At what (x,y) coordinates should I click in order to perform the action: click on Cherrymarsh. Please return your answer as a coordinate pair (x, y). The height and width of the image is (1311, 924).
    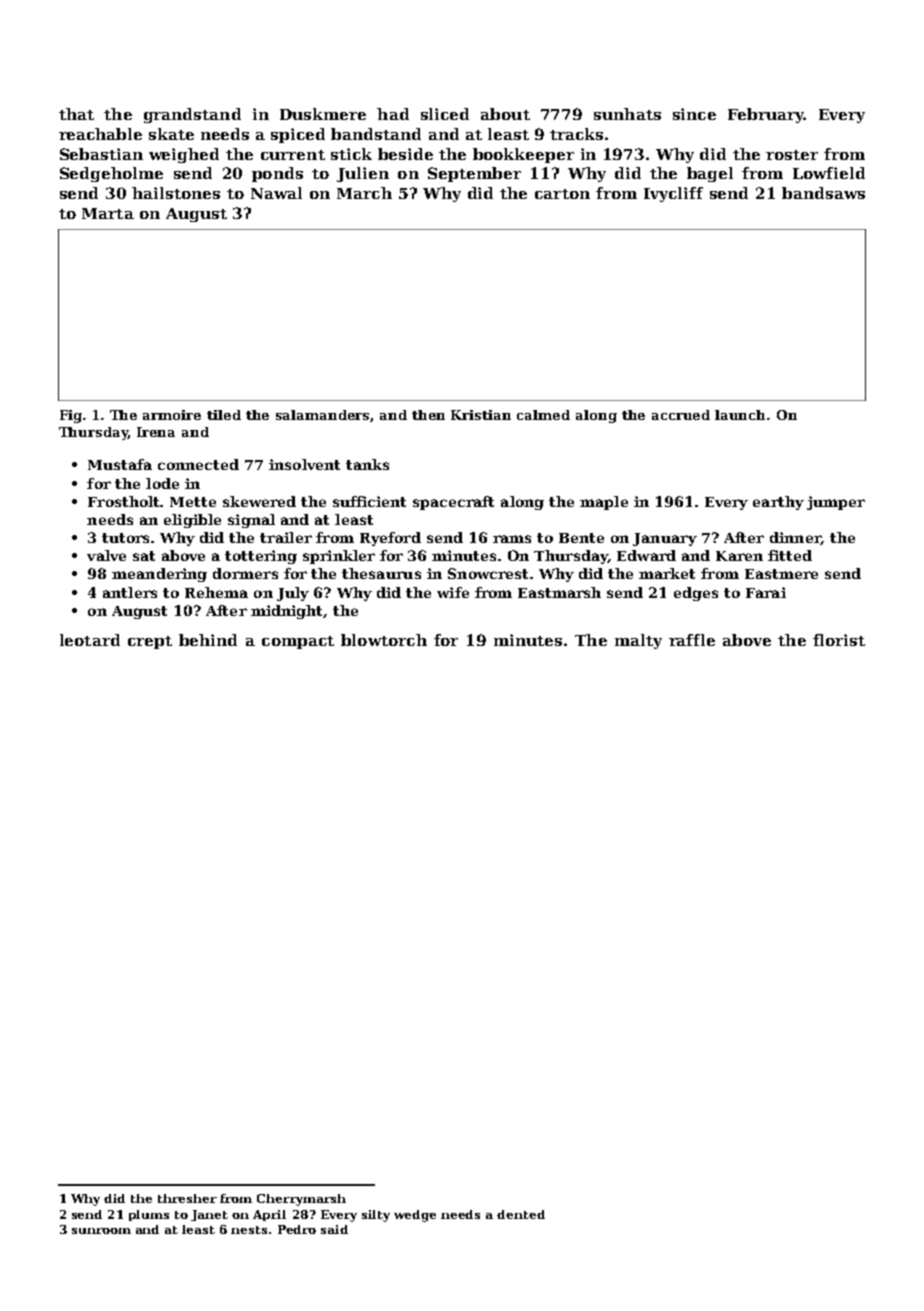
    Looking at the image, I should click on (301, 1200).
